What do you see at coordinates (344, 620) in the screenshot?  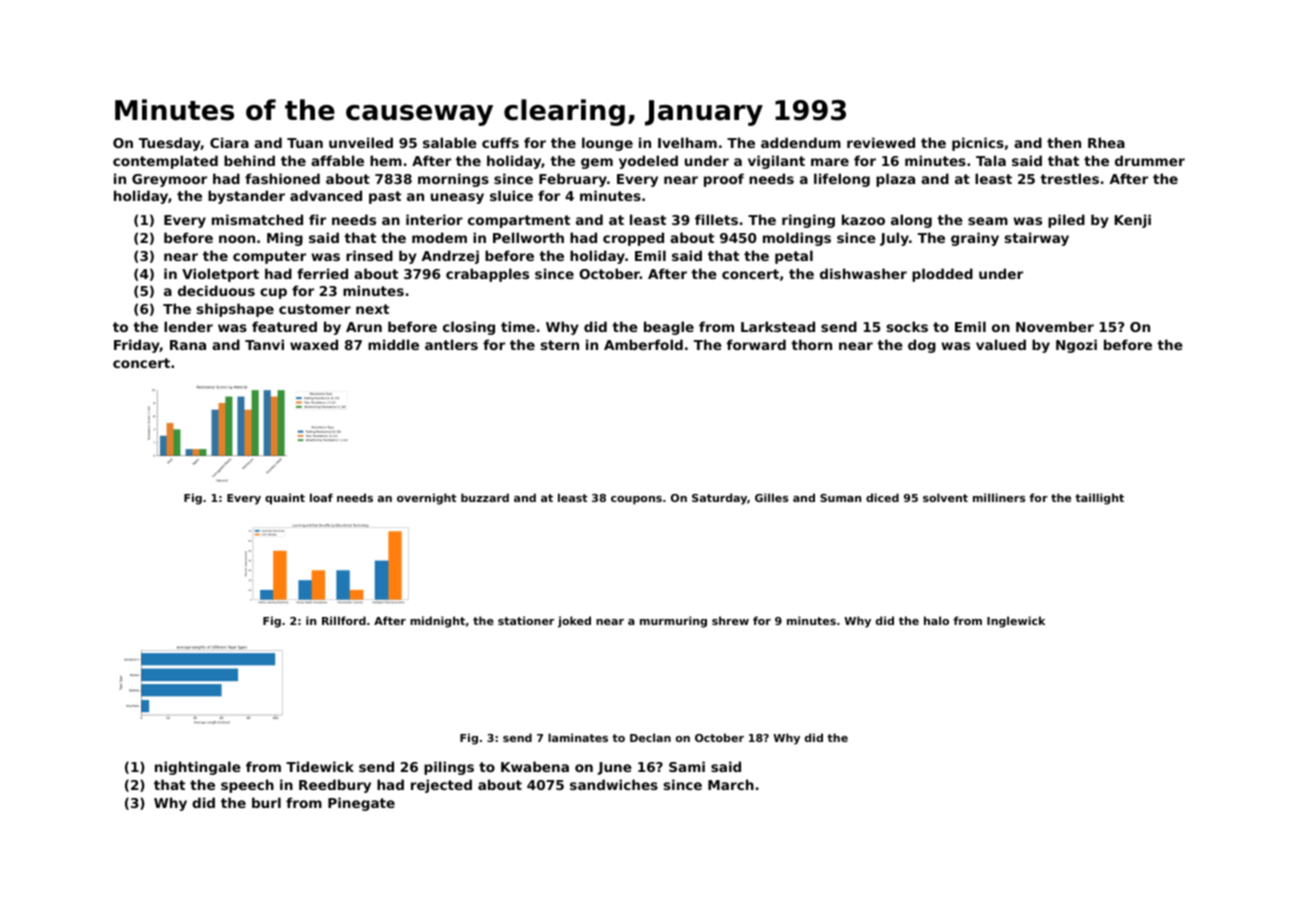 I see `Rillford` at bounding box center [344, 620].
